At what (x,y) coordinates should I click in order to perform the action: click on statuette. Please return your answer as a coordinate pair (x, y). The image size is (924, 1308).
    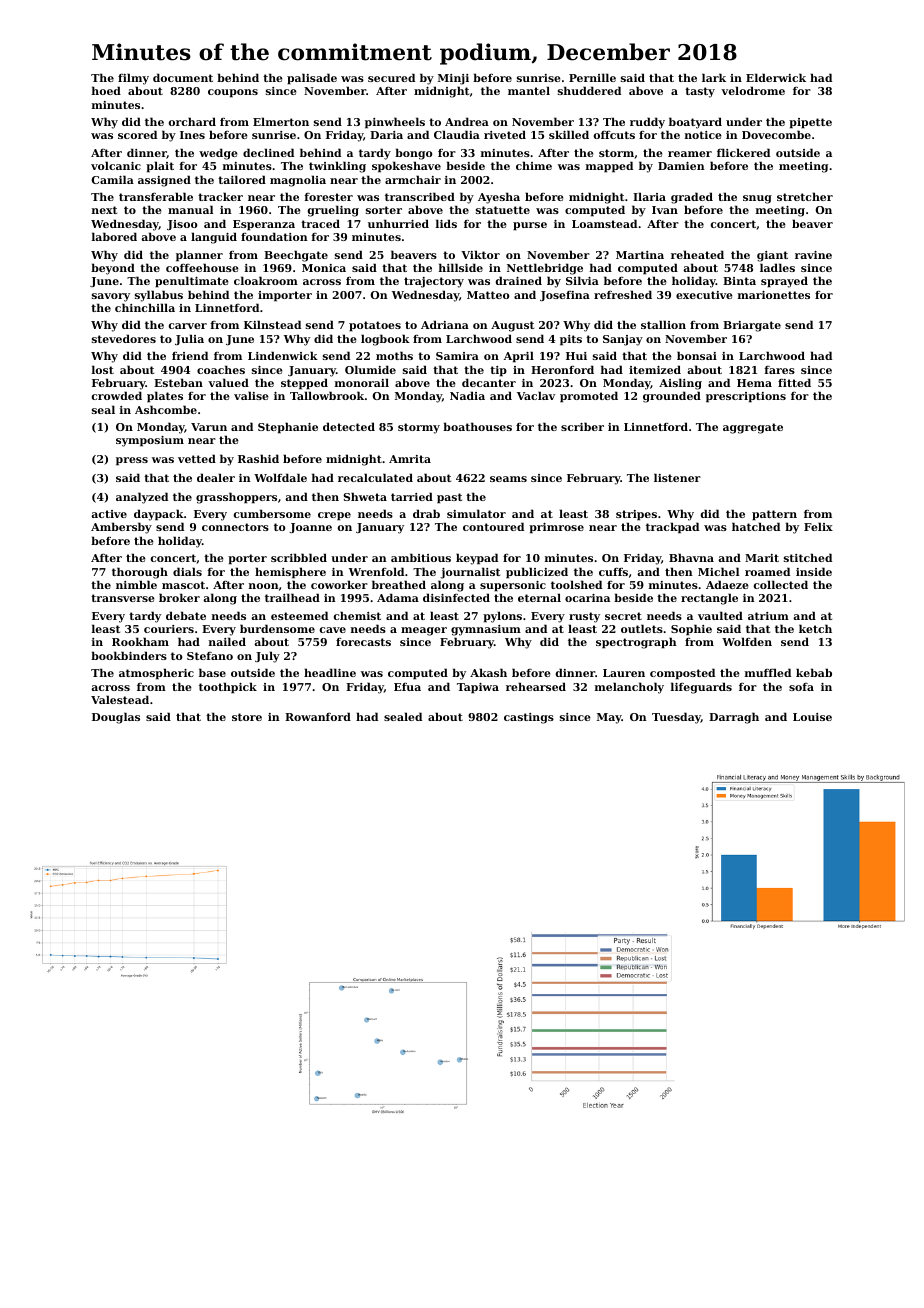
    Looking at the image, I should click on (503, 210).
